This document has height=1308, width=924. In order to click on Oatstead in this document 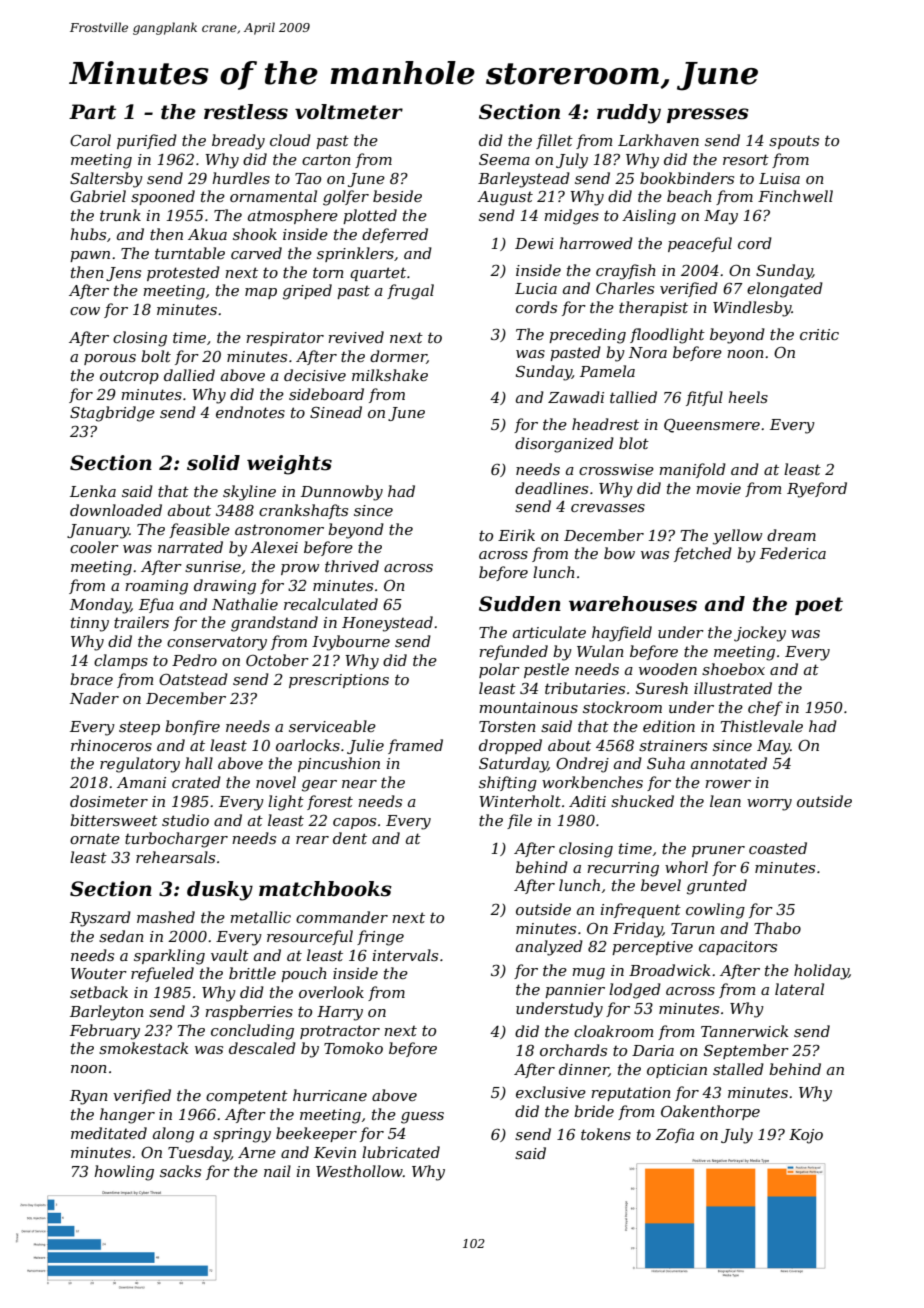, I will do `click(193, 679)`.
